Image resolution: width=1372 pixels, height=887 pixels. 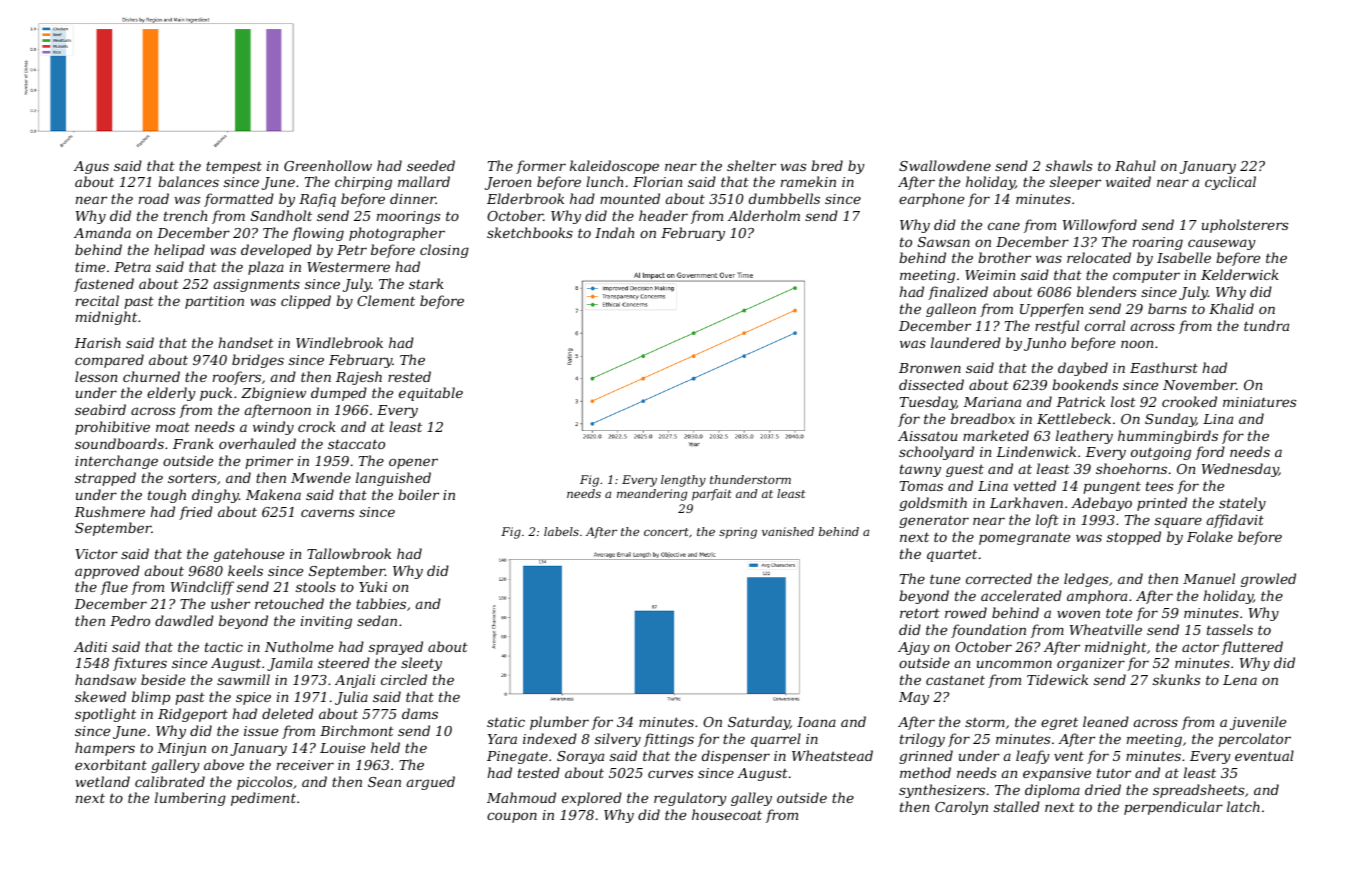 What do you see at coordinates (102, 781) in the screenshot?
I see `wetland` at bounding box center [102, 781].
